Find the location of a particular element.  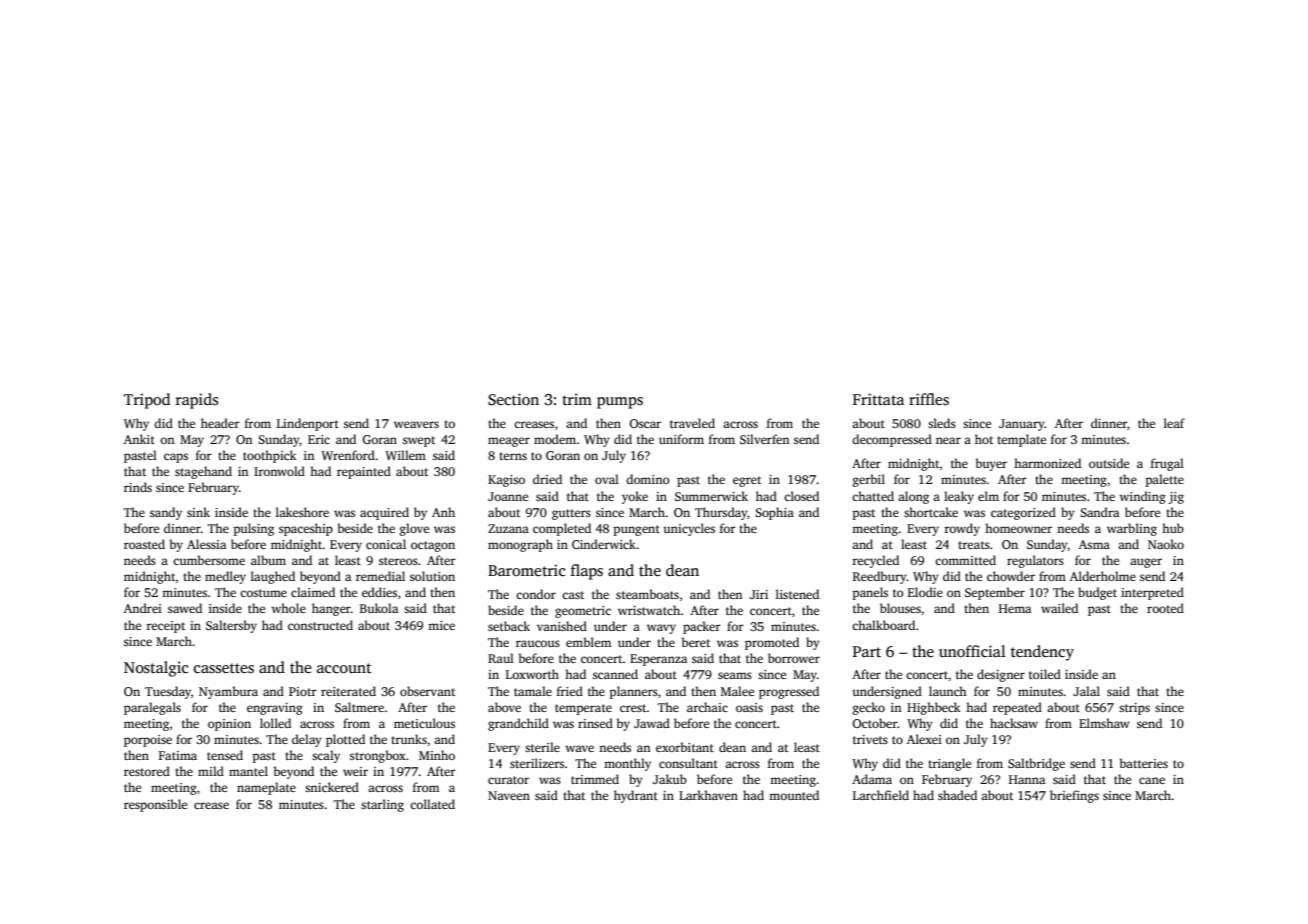

Alessia is located at coordinates (206, 544).
